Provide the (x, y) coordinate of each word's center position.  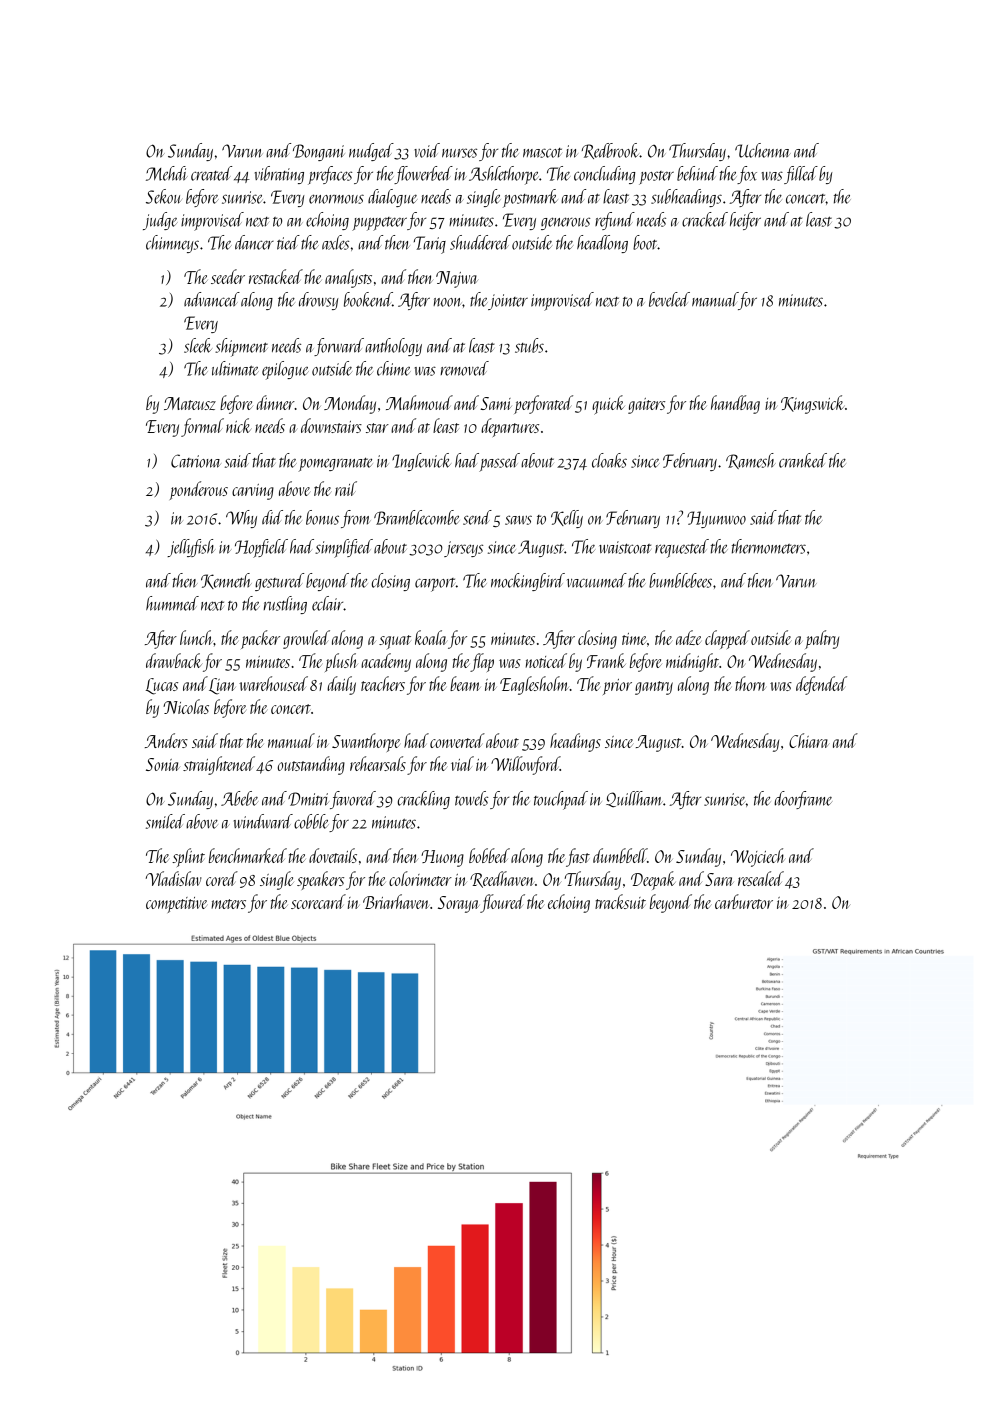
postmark (530, 198)
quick (608, 405)
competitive (176, 905)
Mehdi (167, 173)
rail (346, 488)
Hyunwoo (716, 519)
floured (502, 903)
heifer (745, 221)
